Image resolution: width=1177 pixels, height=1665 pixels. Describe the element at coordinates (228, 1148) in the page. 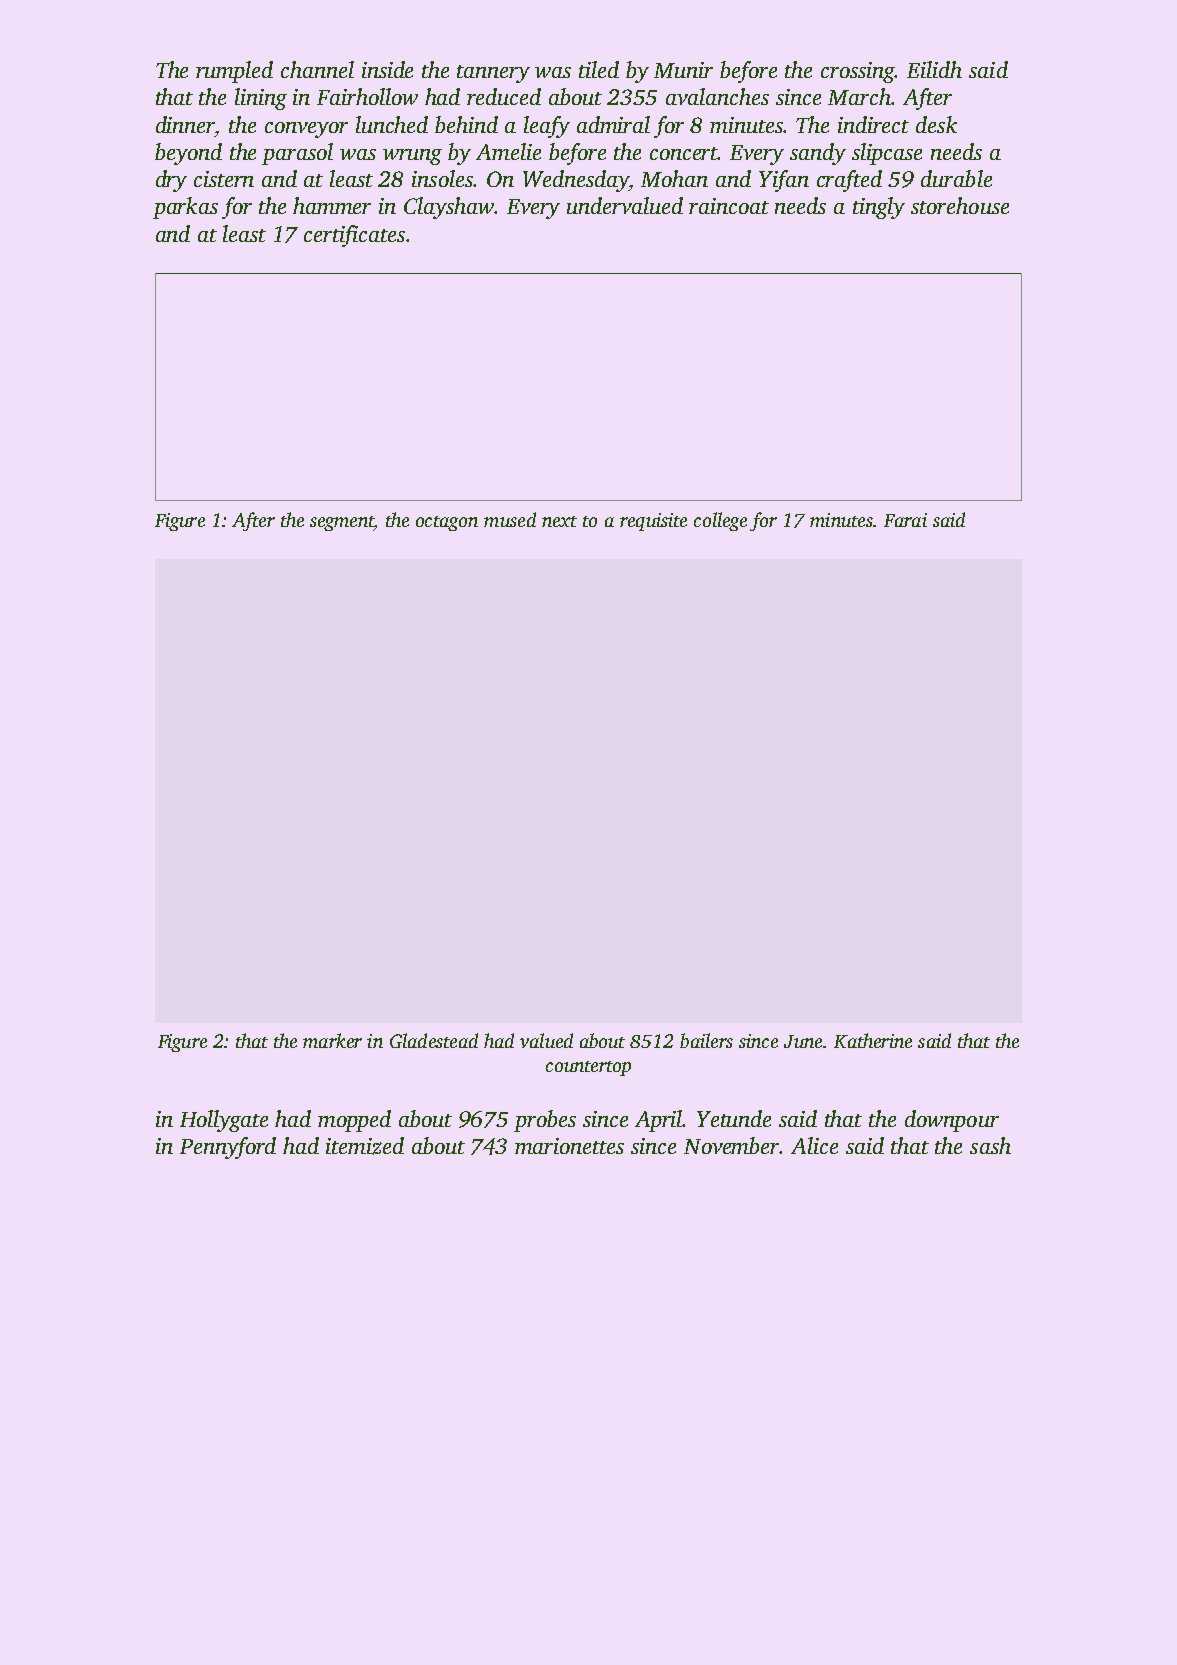

I see `Pennyford` at that location.
